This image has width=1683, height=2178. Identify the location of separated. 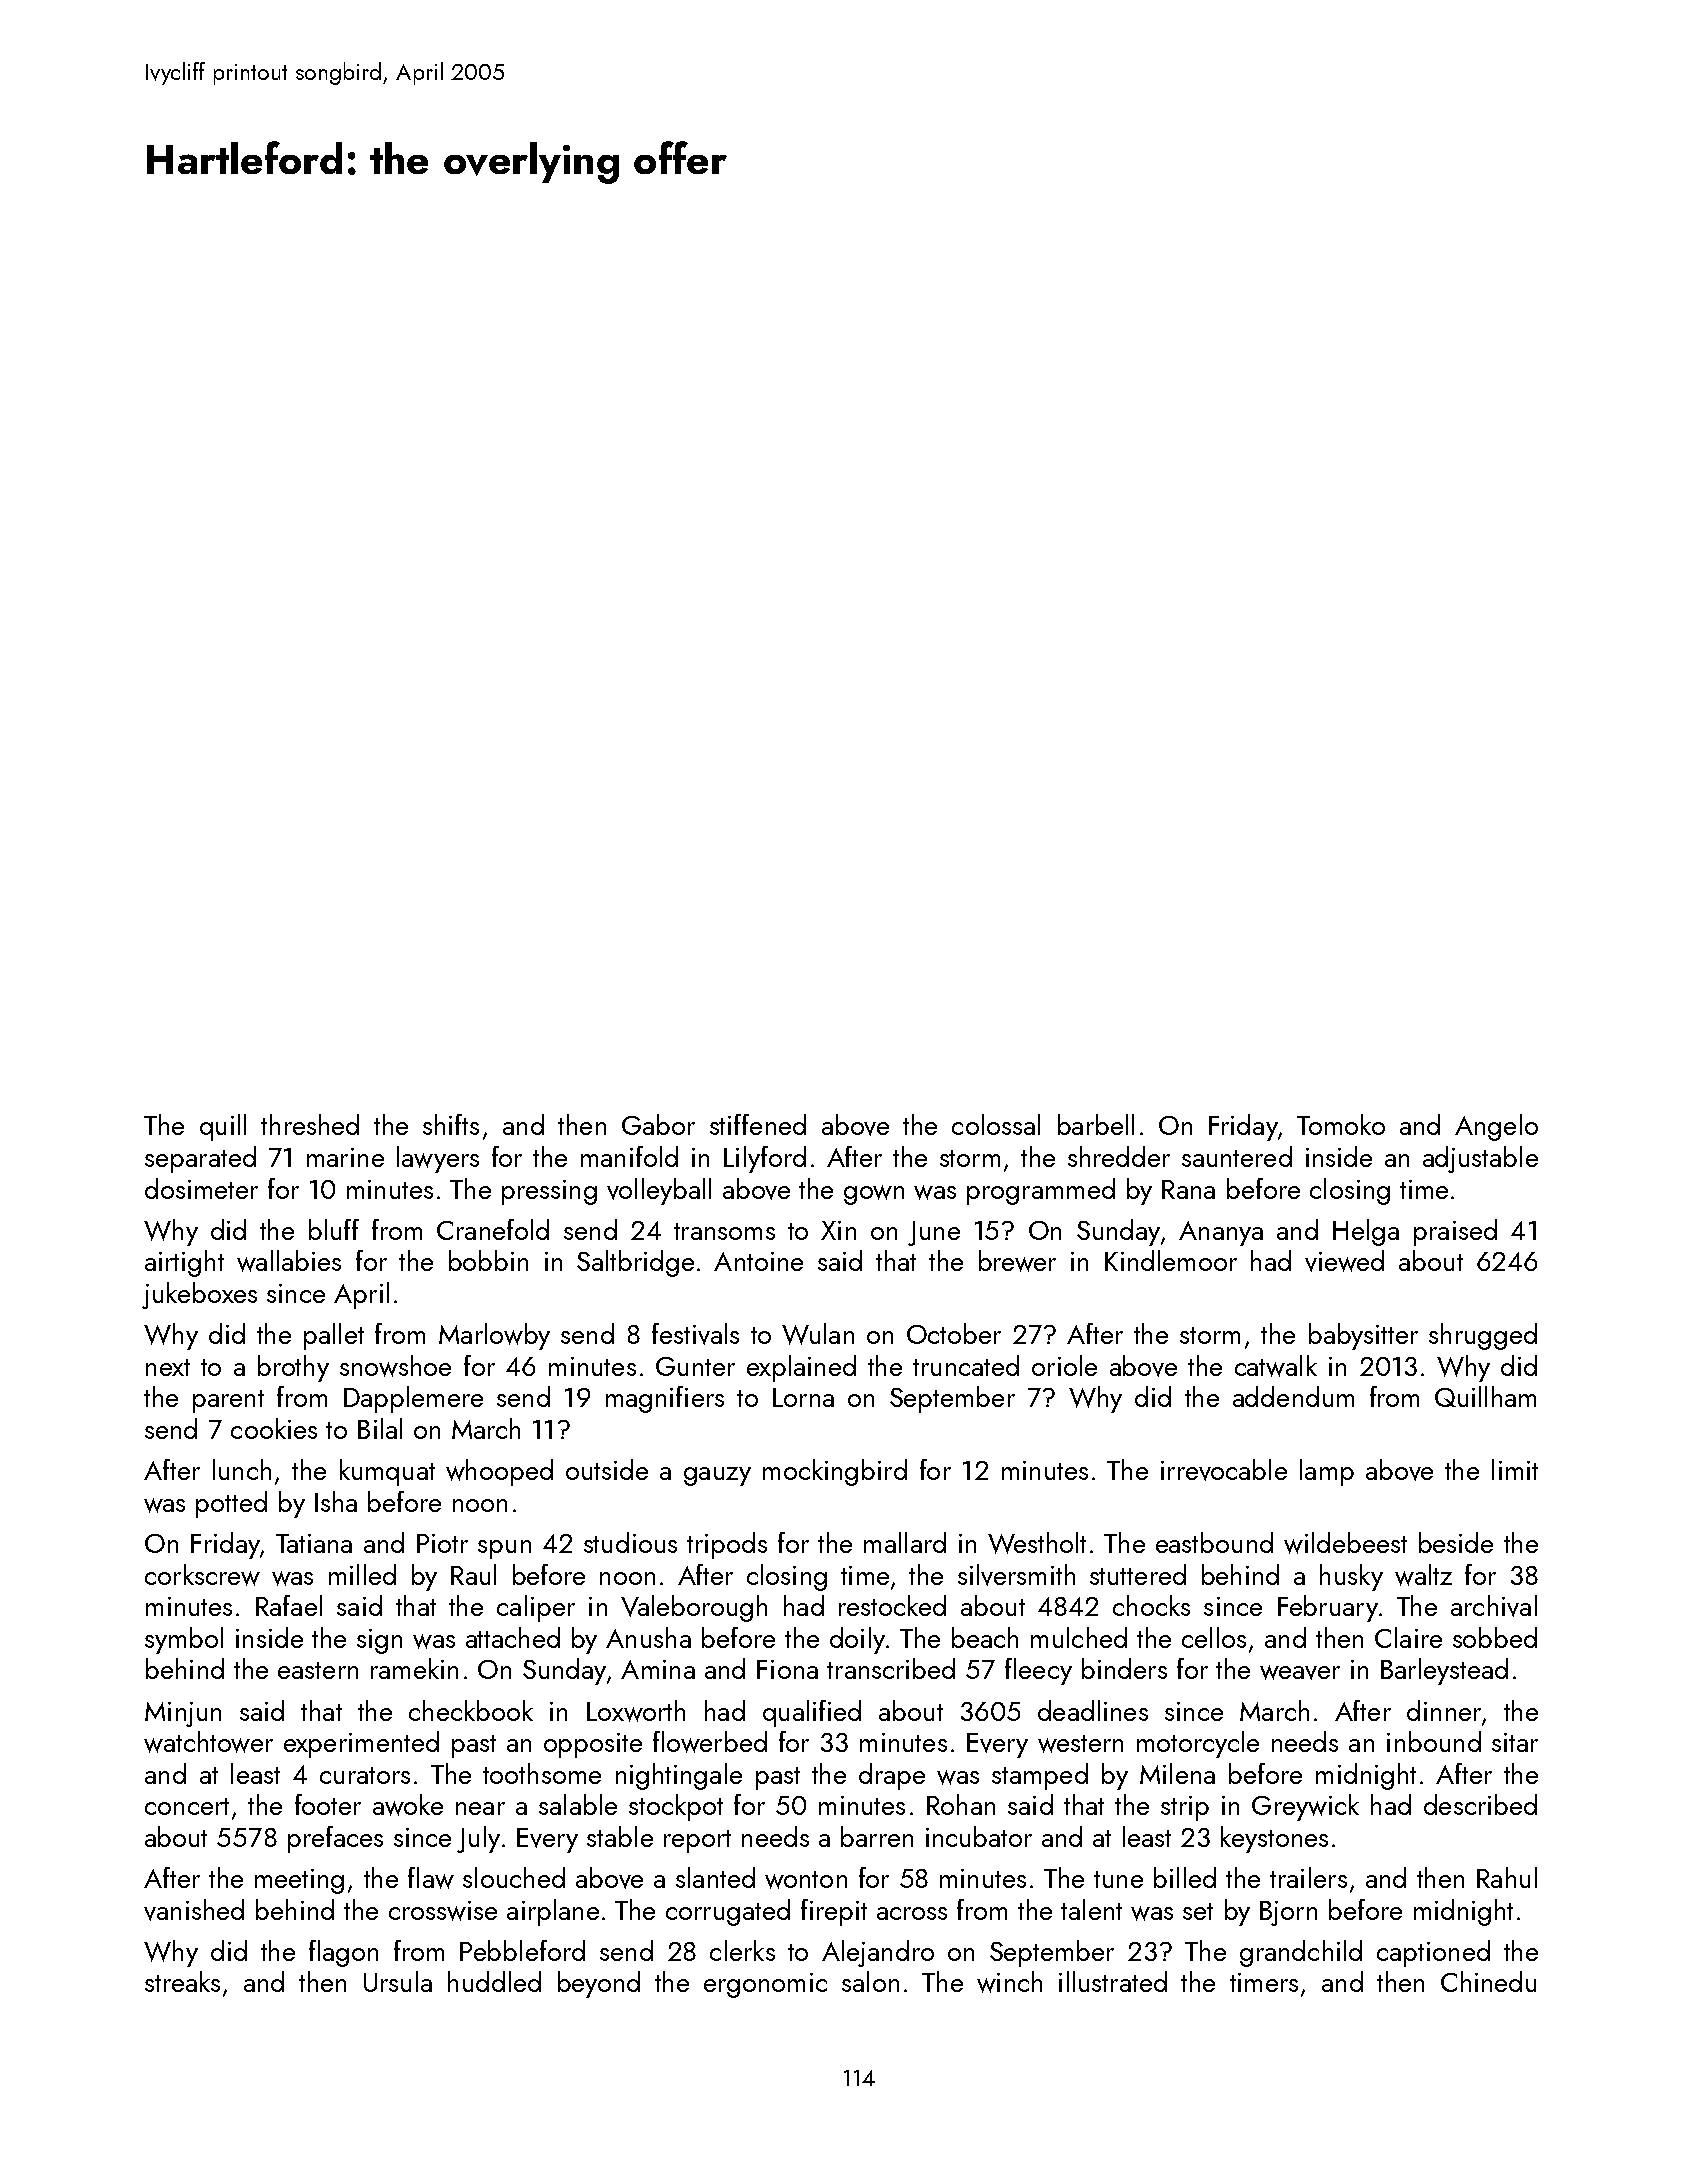
(200, 1159).
